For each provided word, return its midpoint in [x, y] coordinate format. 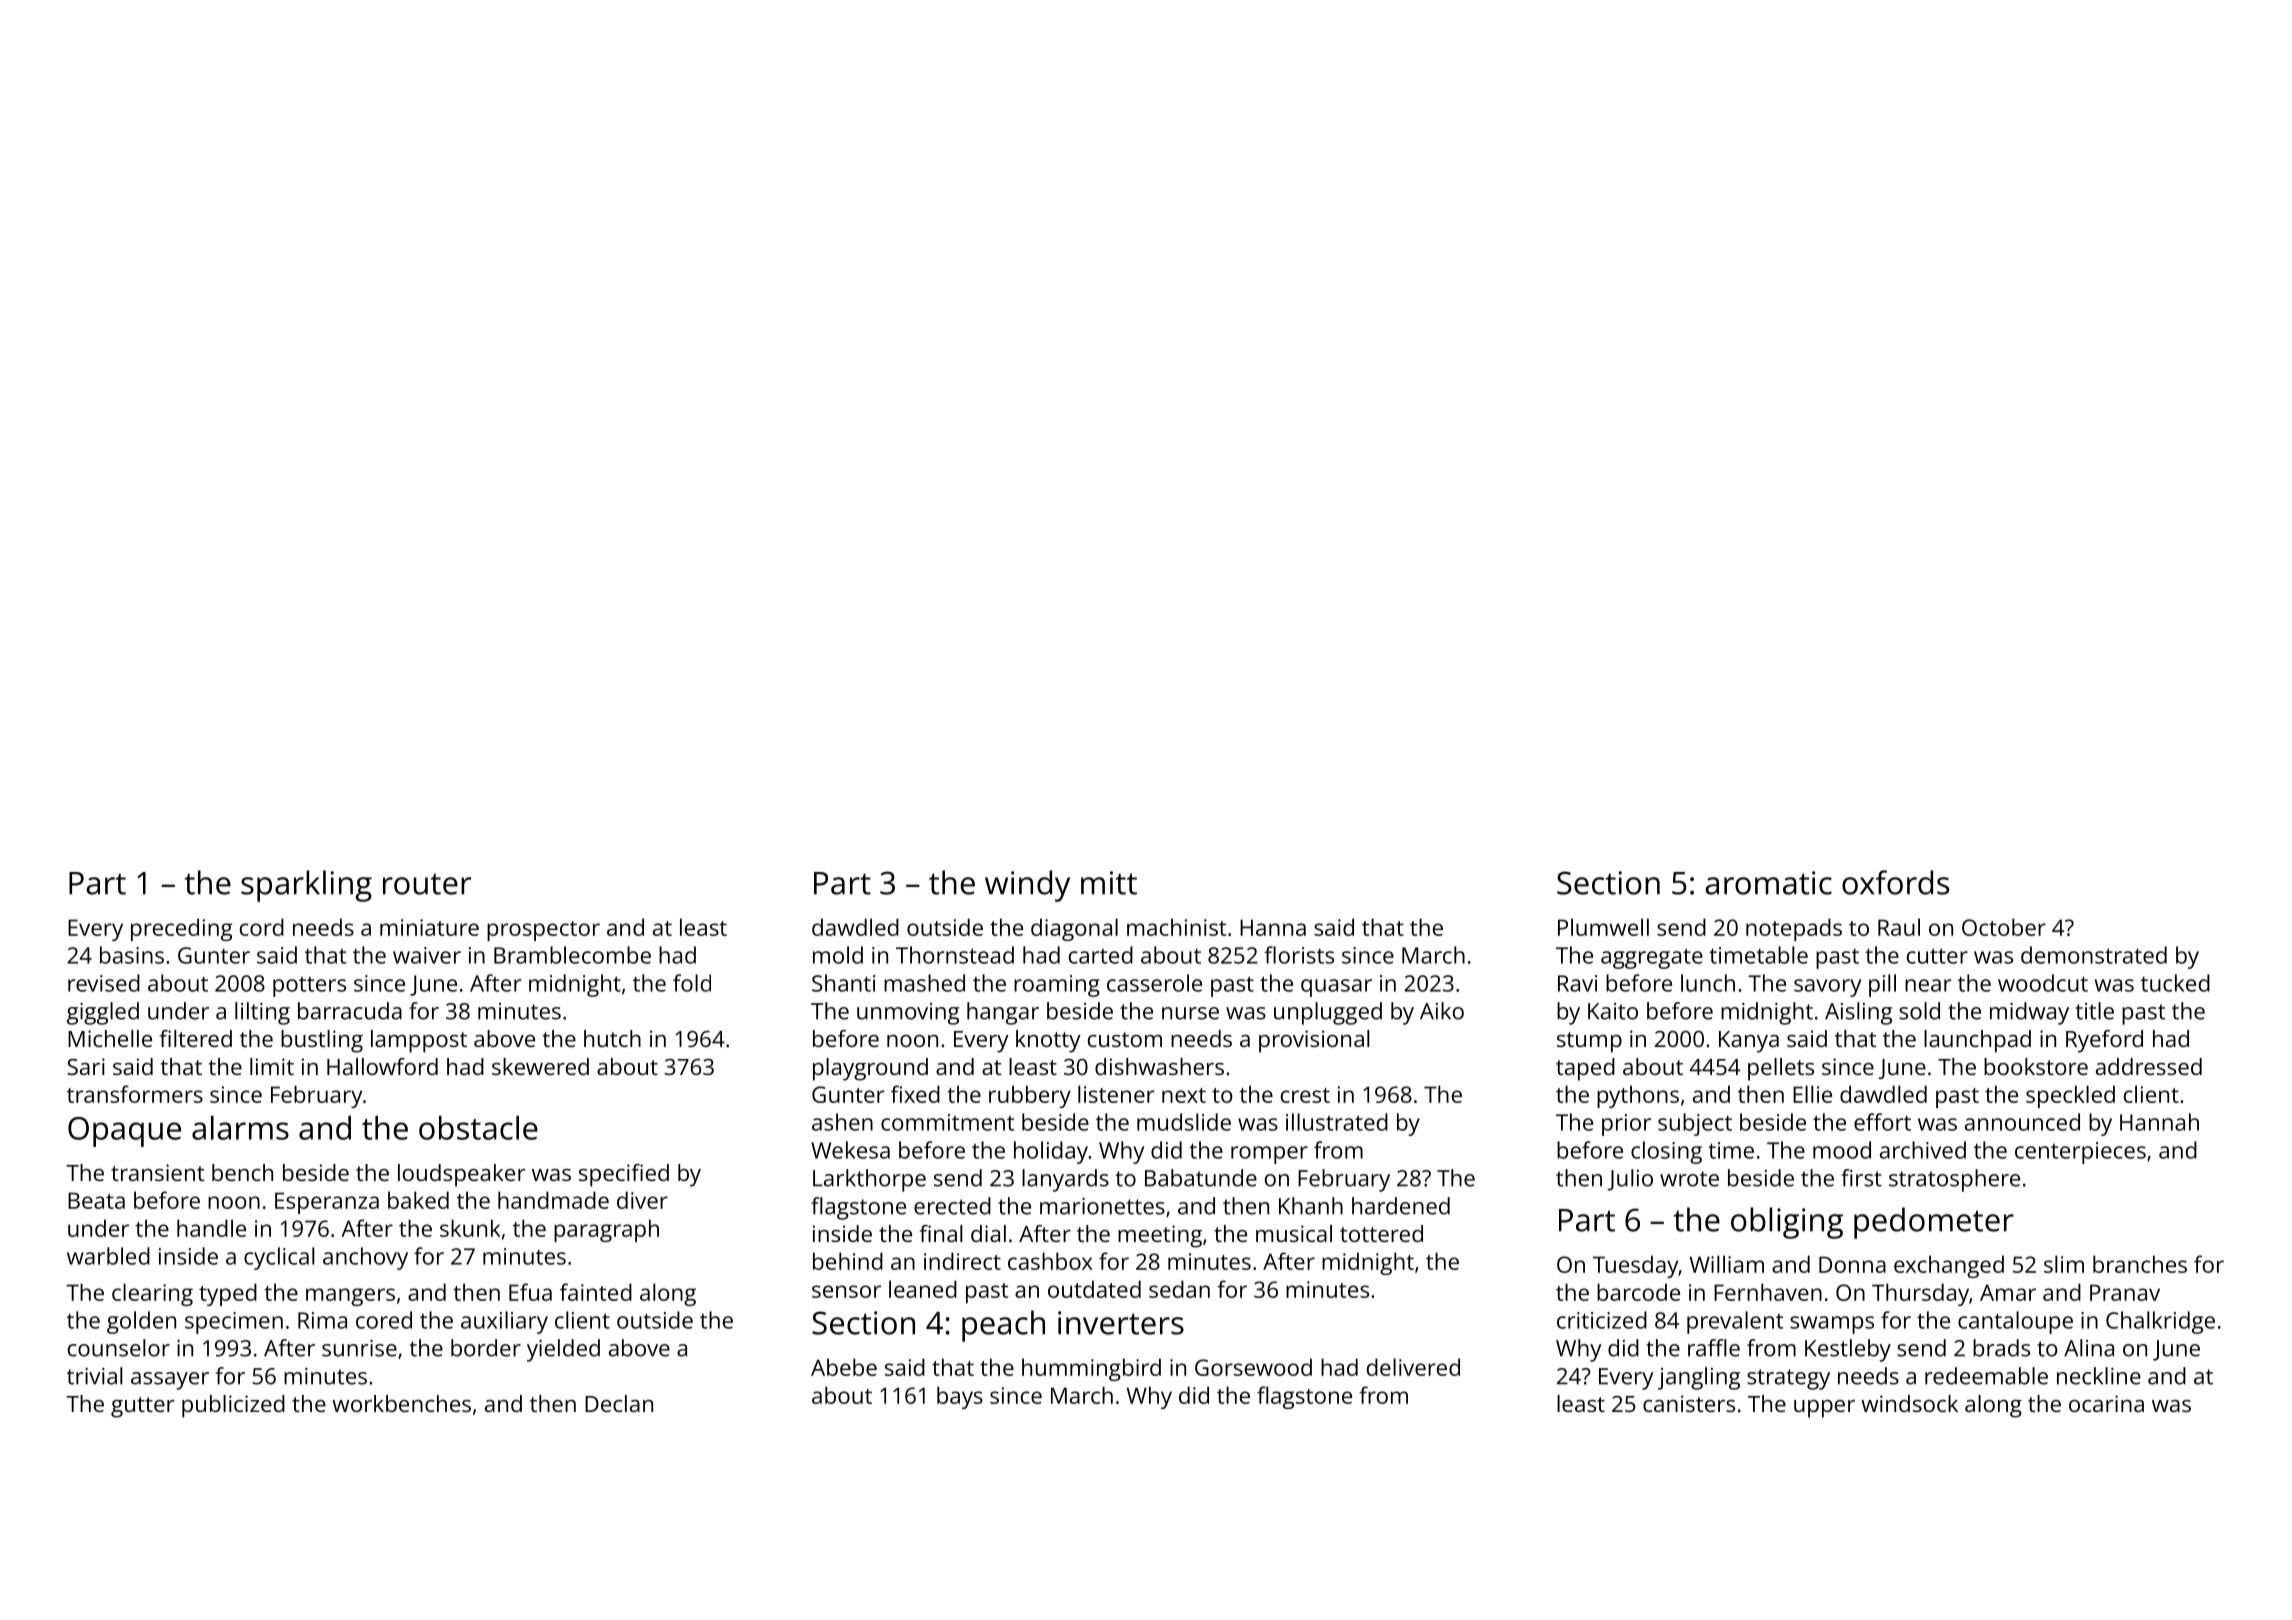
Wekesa [850, 1150]
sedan [1179, 1289]
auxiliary [504, 1322]
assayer [170, 1381]
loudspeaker [462, 1175]
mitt [1109, 883]
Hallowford [382, 1066]
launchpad [1977, 1041]
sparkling [306, 886]
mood [1842, 1150]
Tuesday [1635, 1266]
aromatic [1768, 883]
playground [870, 1069]
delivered [1413, 1367]
